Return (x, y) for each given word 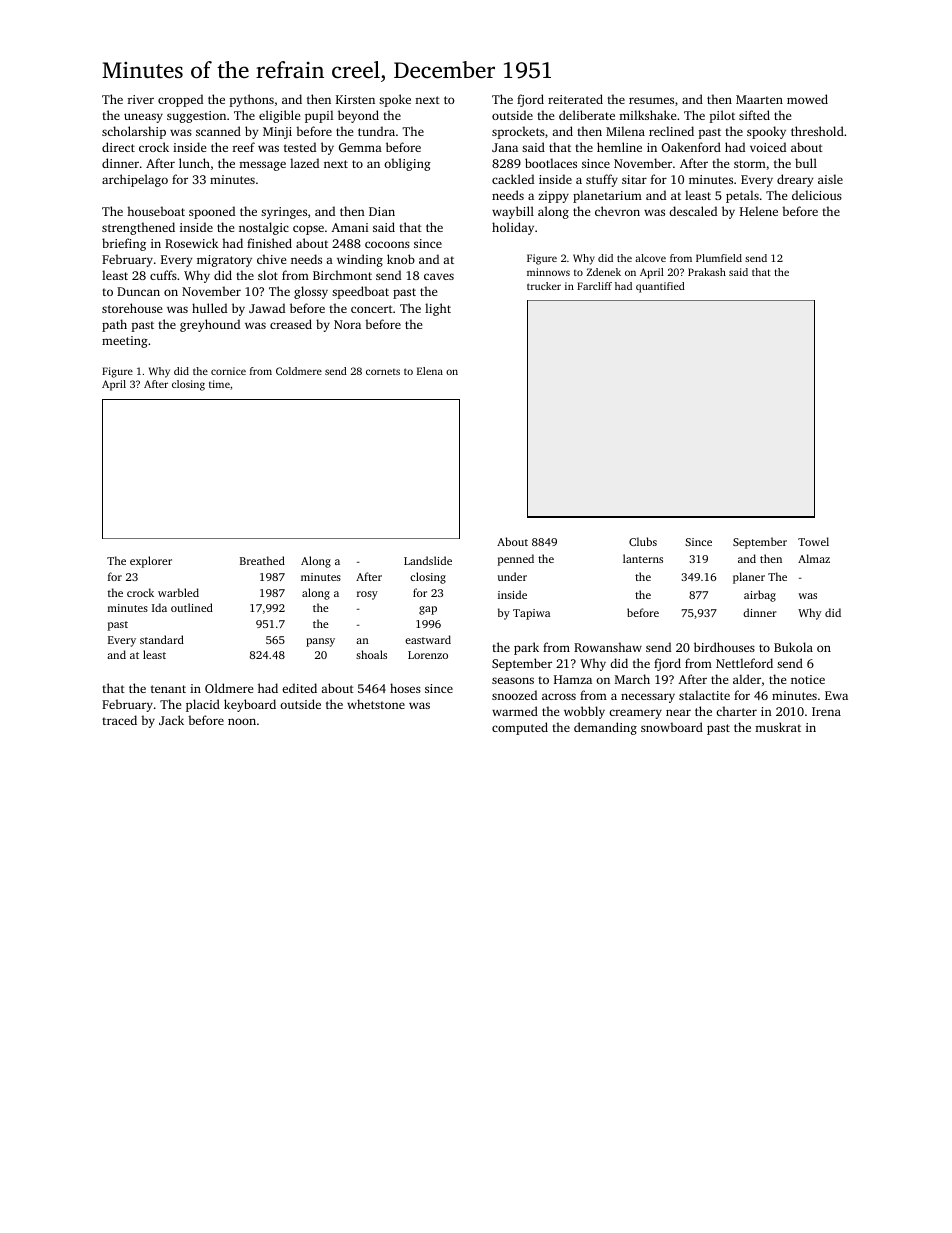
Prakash (707, 272)
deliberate (587, 115)
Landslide (428, 560)
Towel (813, 541)
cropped (180, 100)
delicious (817, 195)
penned (516, 560)
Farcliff (594, 286)
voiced (768, 147)
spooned (212, 212)
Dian (382, 211)
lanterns (643, 558)
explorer (151, 562)
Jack (171, 720)
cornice (228, 371)
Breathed (262, 560)
